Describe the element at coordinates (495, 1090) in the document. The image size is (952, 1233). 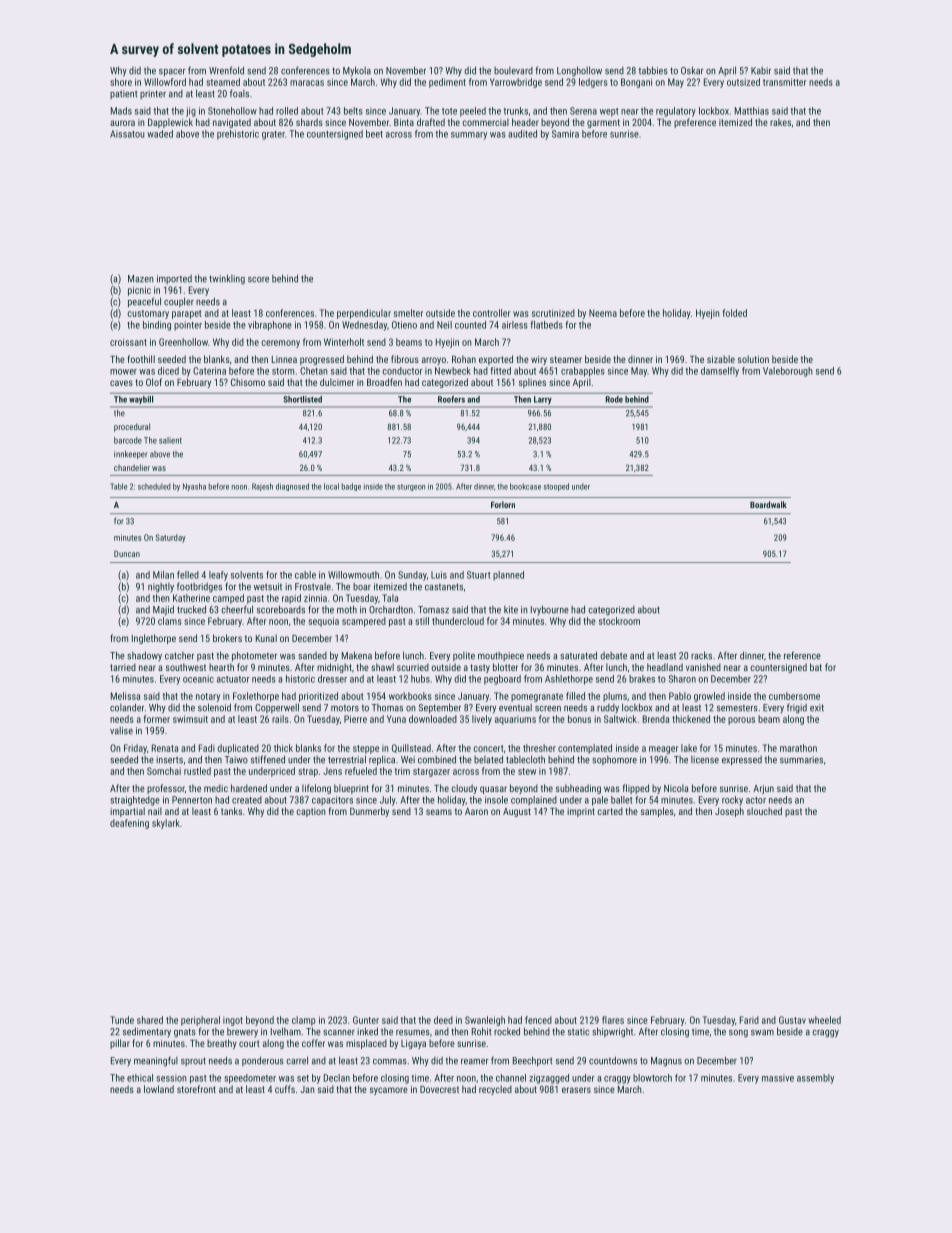
I see `recycled` at that location.
